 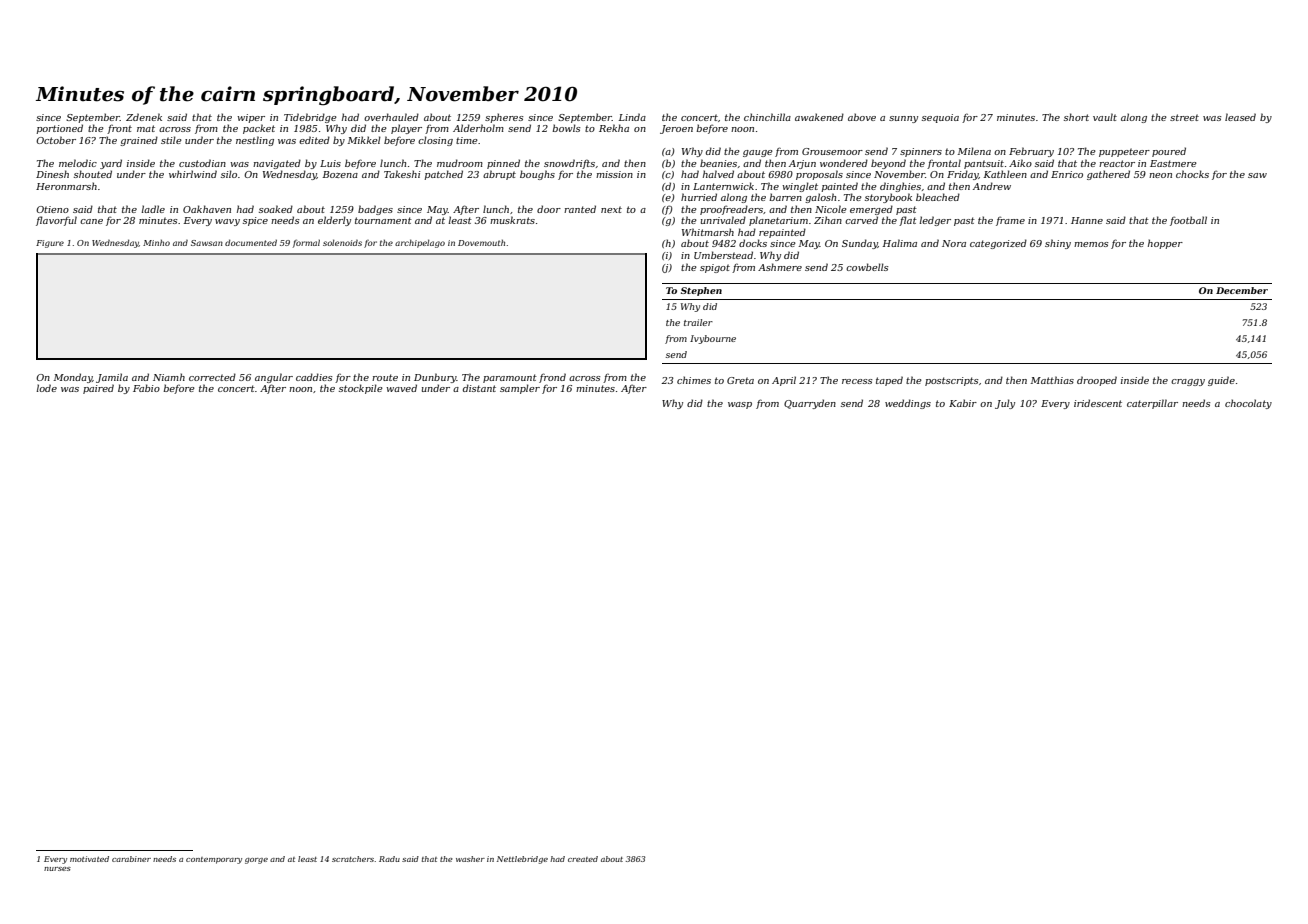 What do you see at coordinates (583, 859) in the screenshot?
I see `created` at bounding box center [583, 859].
